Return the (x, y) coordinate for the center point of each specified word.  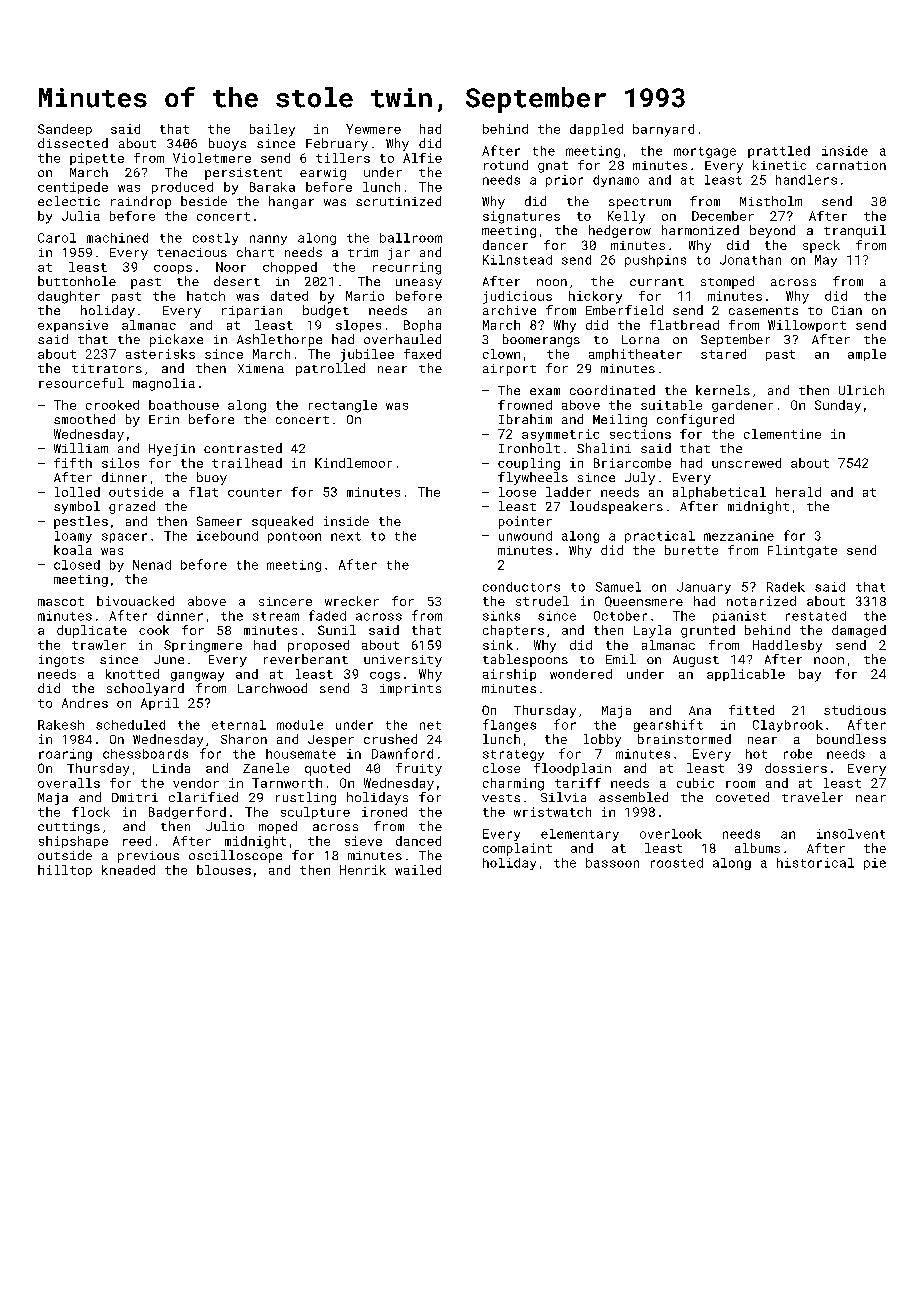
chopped (290, 268)
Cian (847, 310)
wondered (581, 674)
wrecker (352, 601)
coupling (529, 464)
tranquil (855, 231)
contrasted (243, 448)
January (704, 588)
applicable (746, 675)
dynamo (616, 181)
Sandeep (65, 130)
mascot (61, 601)
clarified (203, 797)
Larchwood (272, 688)
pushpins (655, 261)
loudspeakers (616, 507)
